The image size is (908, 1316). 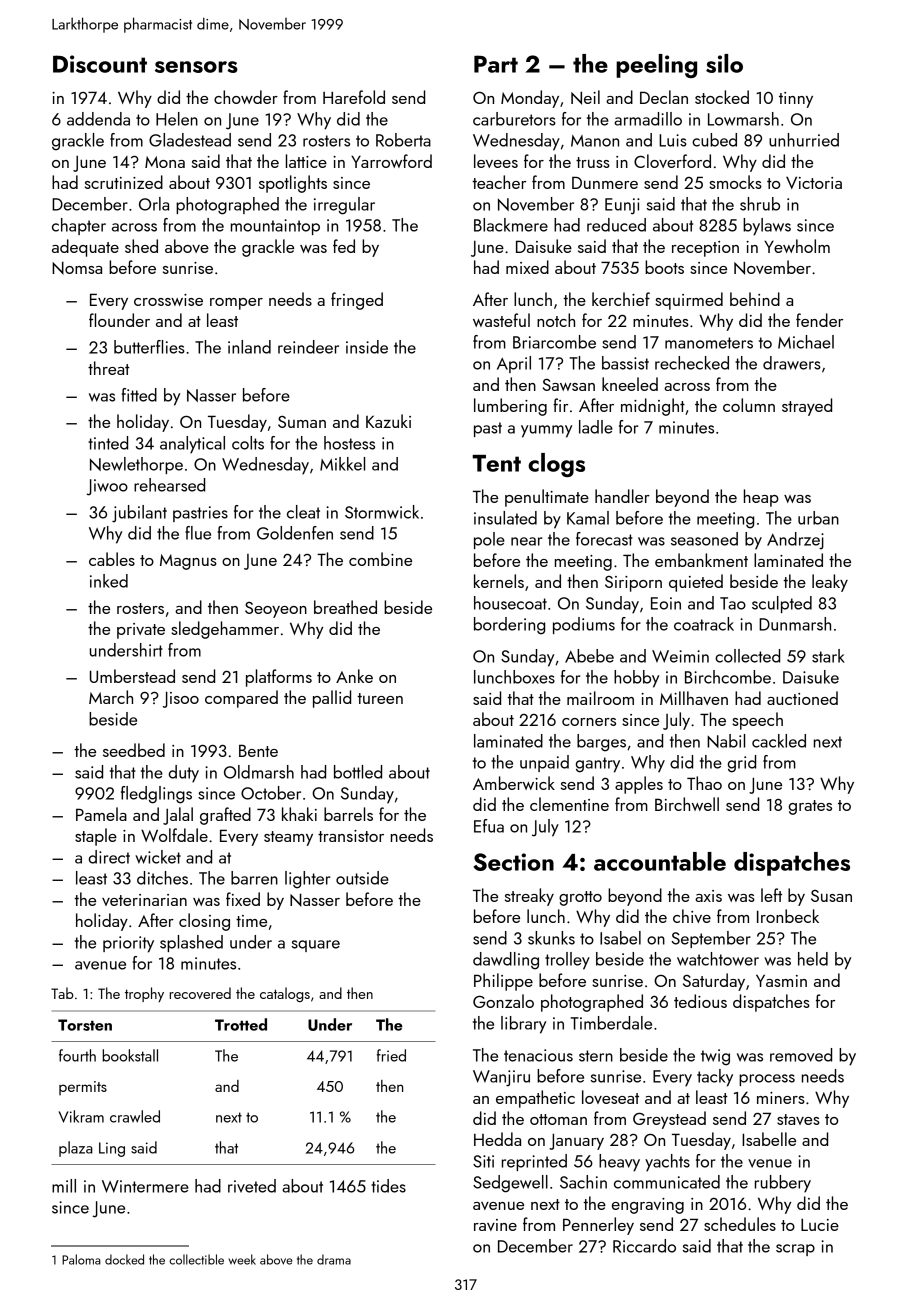 I want to click on week, so click(x=242, y=1259).
